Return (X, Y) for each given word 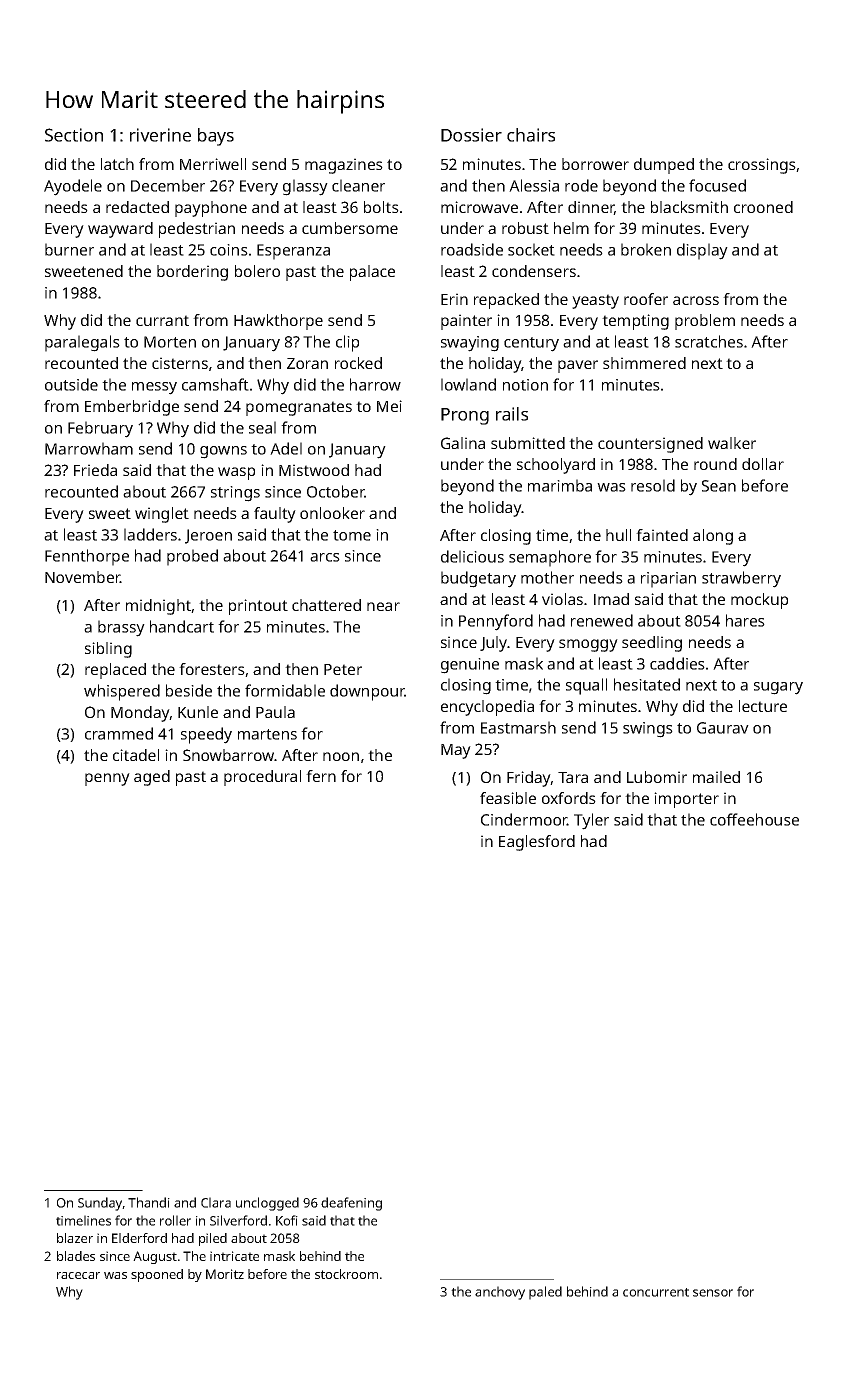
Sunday (100, 1204)
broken (646, 249)
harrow (375, 384)
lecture (763, 706)
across (696, 300)
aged (152, 778)
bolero (257, 271)
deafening (351, 1204)
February (100, 429)
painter (466, 322)
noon (341, 756)
